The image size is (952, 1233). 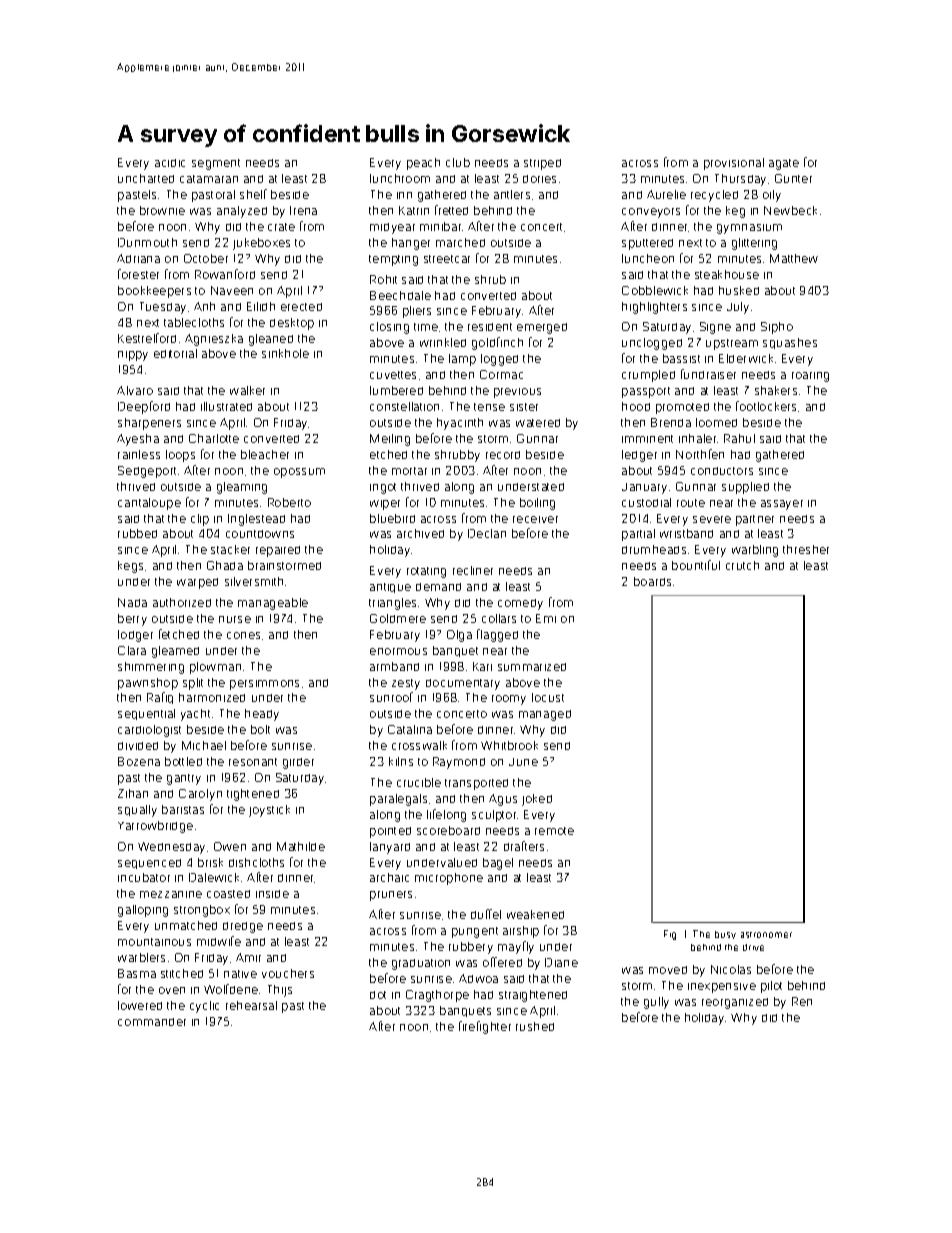 What do you see at coordinates (766, 935) in the image?
I see `astronomer` at bounding box center [766, 935].
